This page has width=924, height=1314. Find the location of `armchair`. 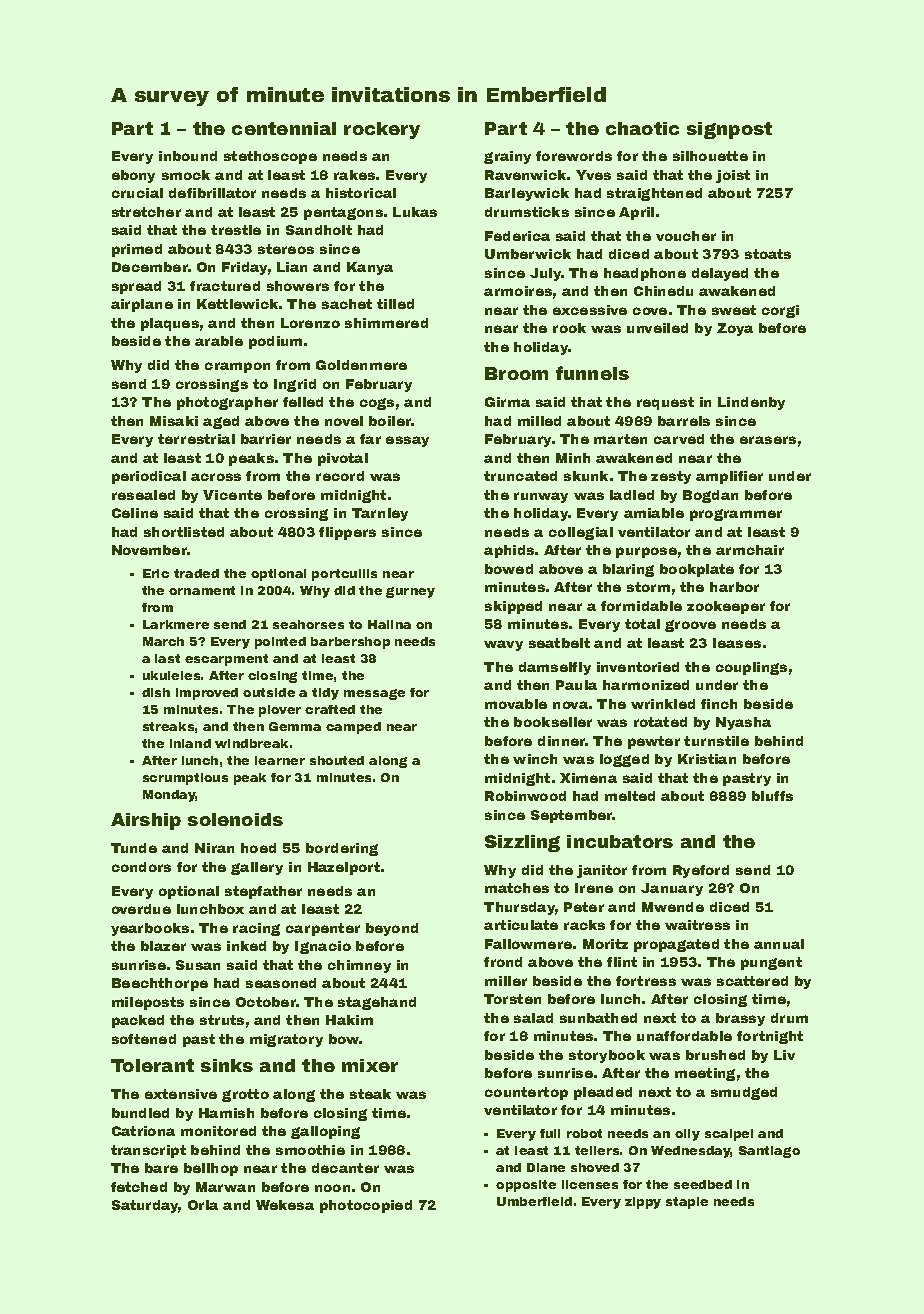

armchair is located at coordinates (750, 550).
